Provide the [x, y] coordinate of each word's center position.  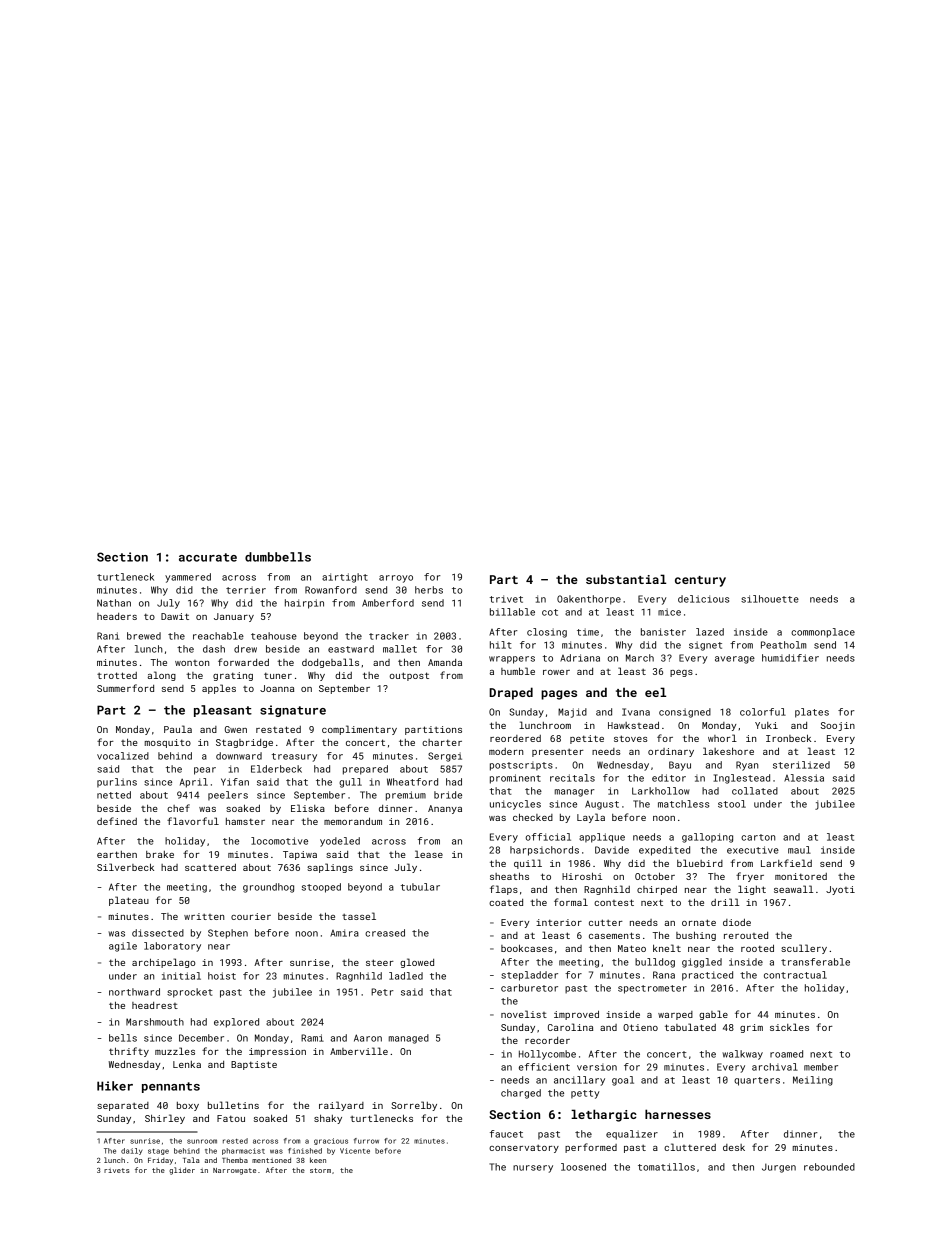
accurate [208, 557]
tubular [420, 887]
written [204, 916]
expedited [664, 851]
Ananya [445, 809]
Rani [108, 636]
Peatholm [783, 645]
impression [277, 1052]
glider [182, 1171]
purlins [117, 783]
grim [751, 1028]
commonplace [823, 633]
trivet [506, 599]
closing [547, 633]
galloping [707, 838]
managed [409, 1039]
